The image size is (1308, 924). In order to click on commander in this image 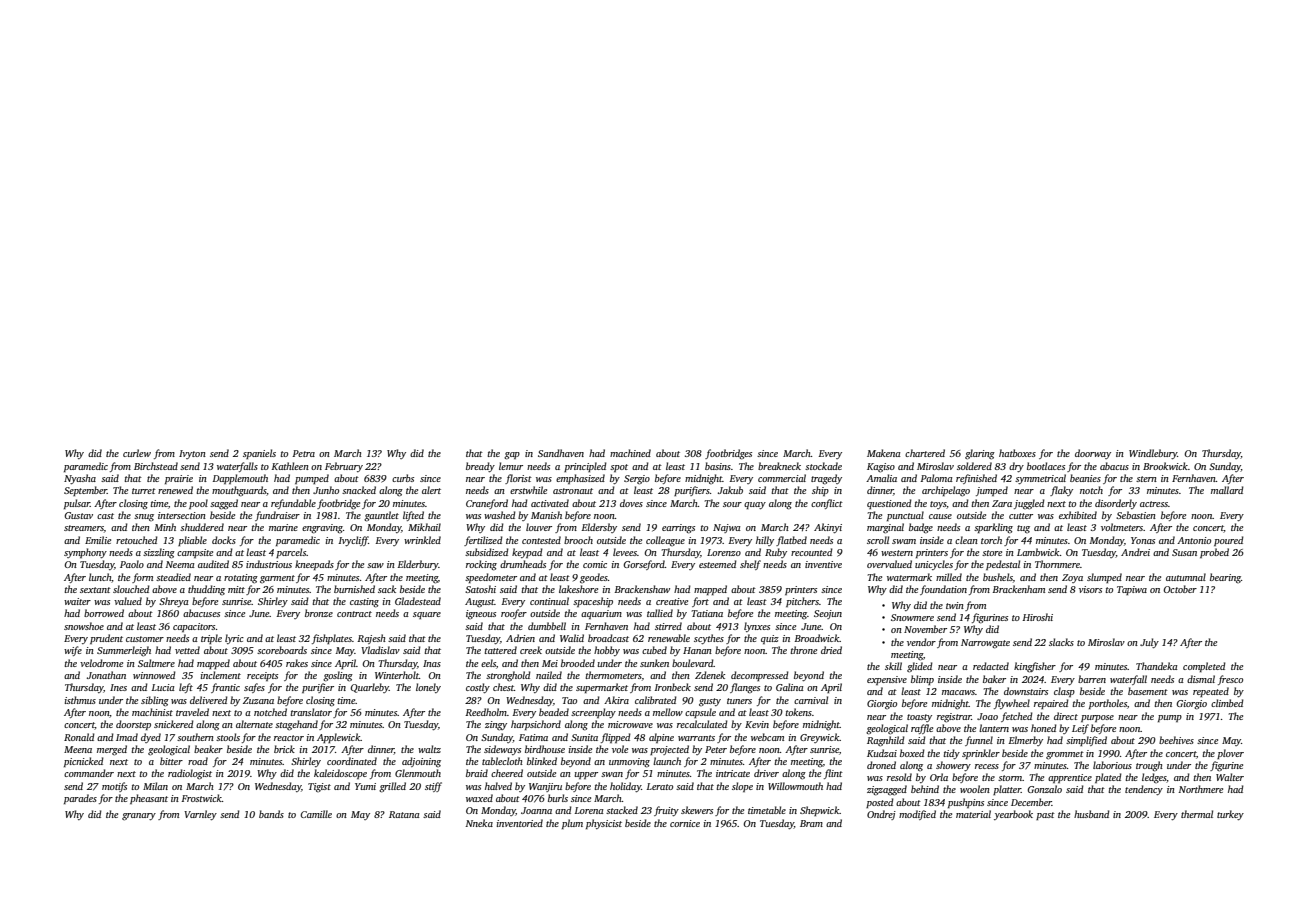, I will do `click(89, 773)`.
